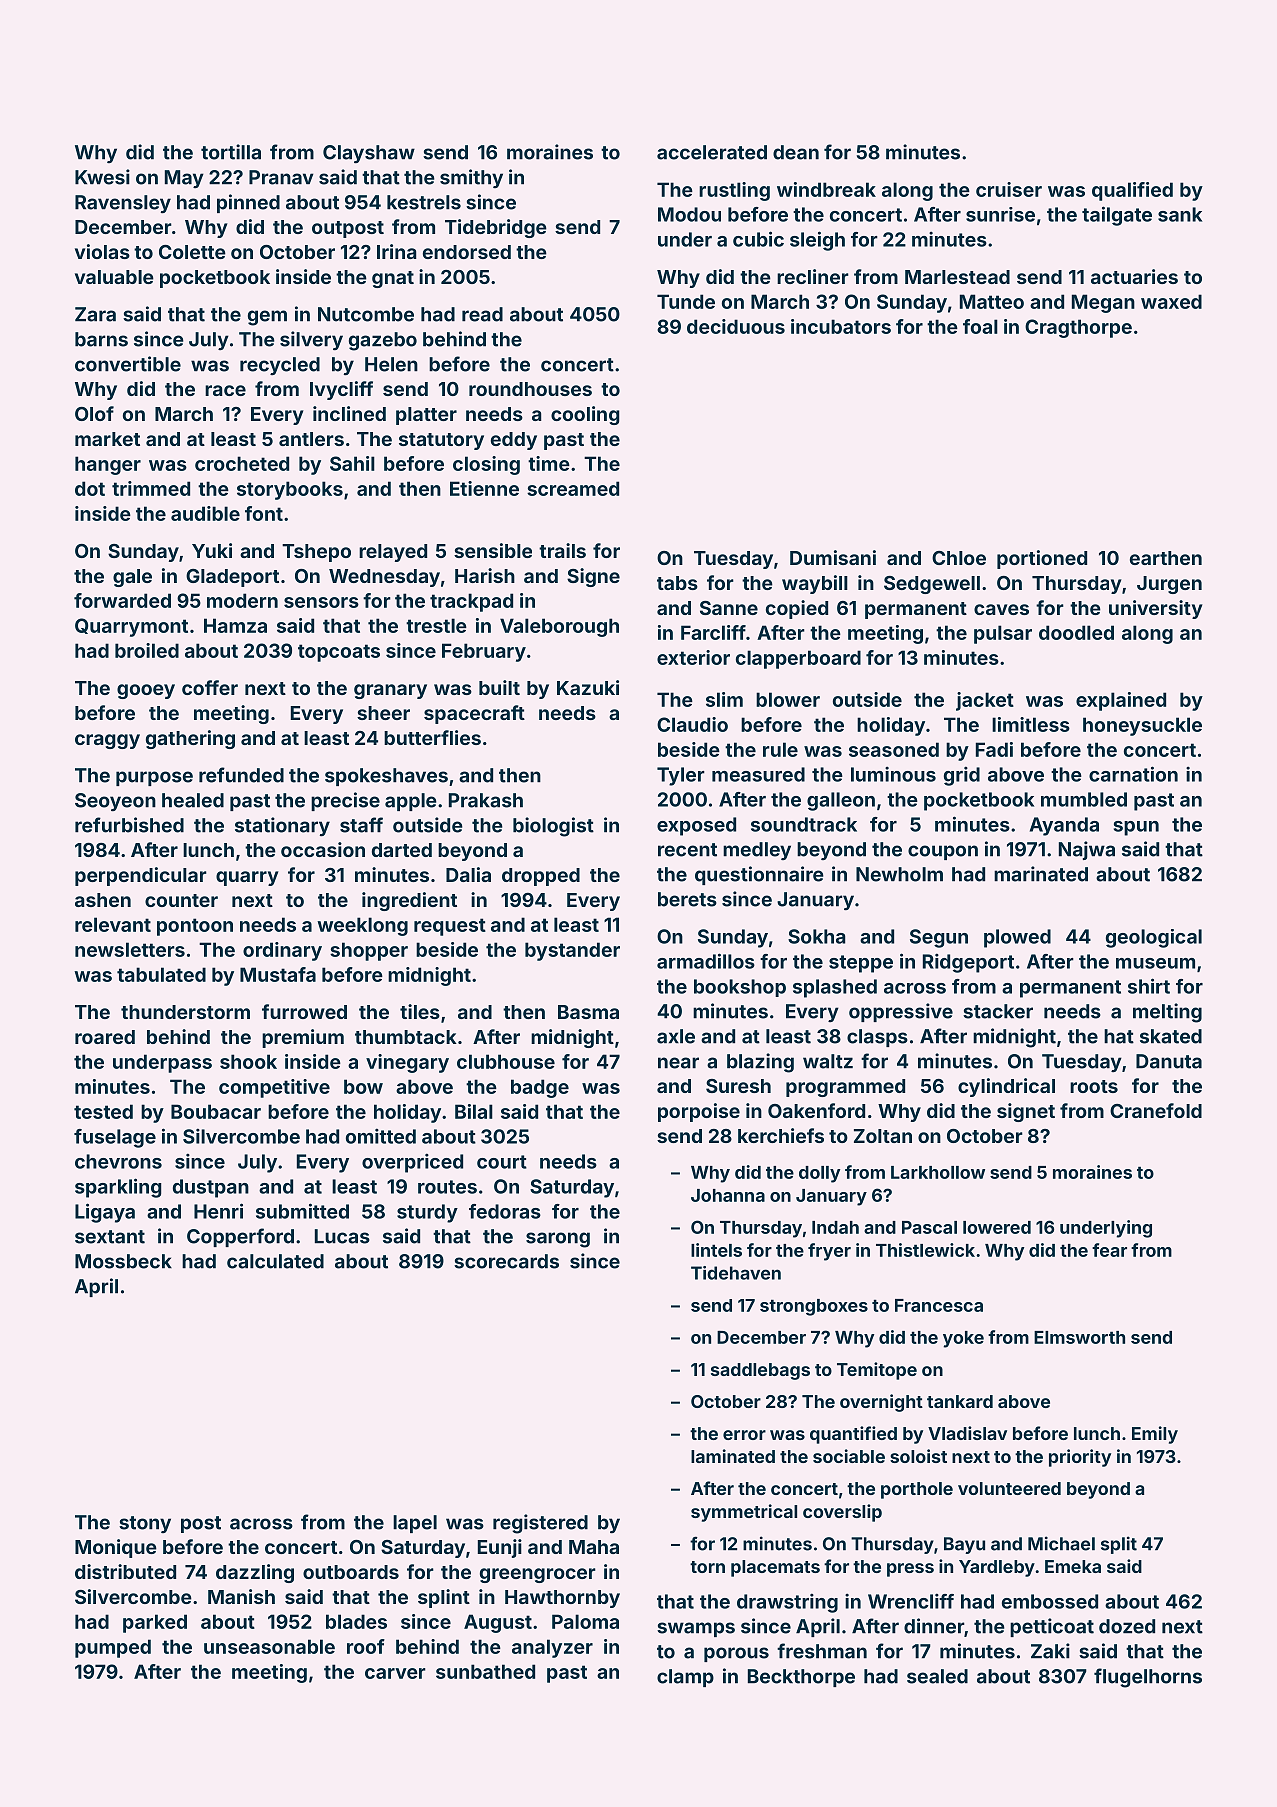  What do you see at coordinates (685, 1678) in the page?
I see `clamp` at bounding box center [685, 1678].
